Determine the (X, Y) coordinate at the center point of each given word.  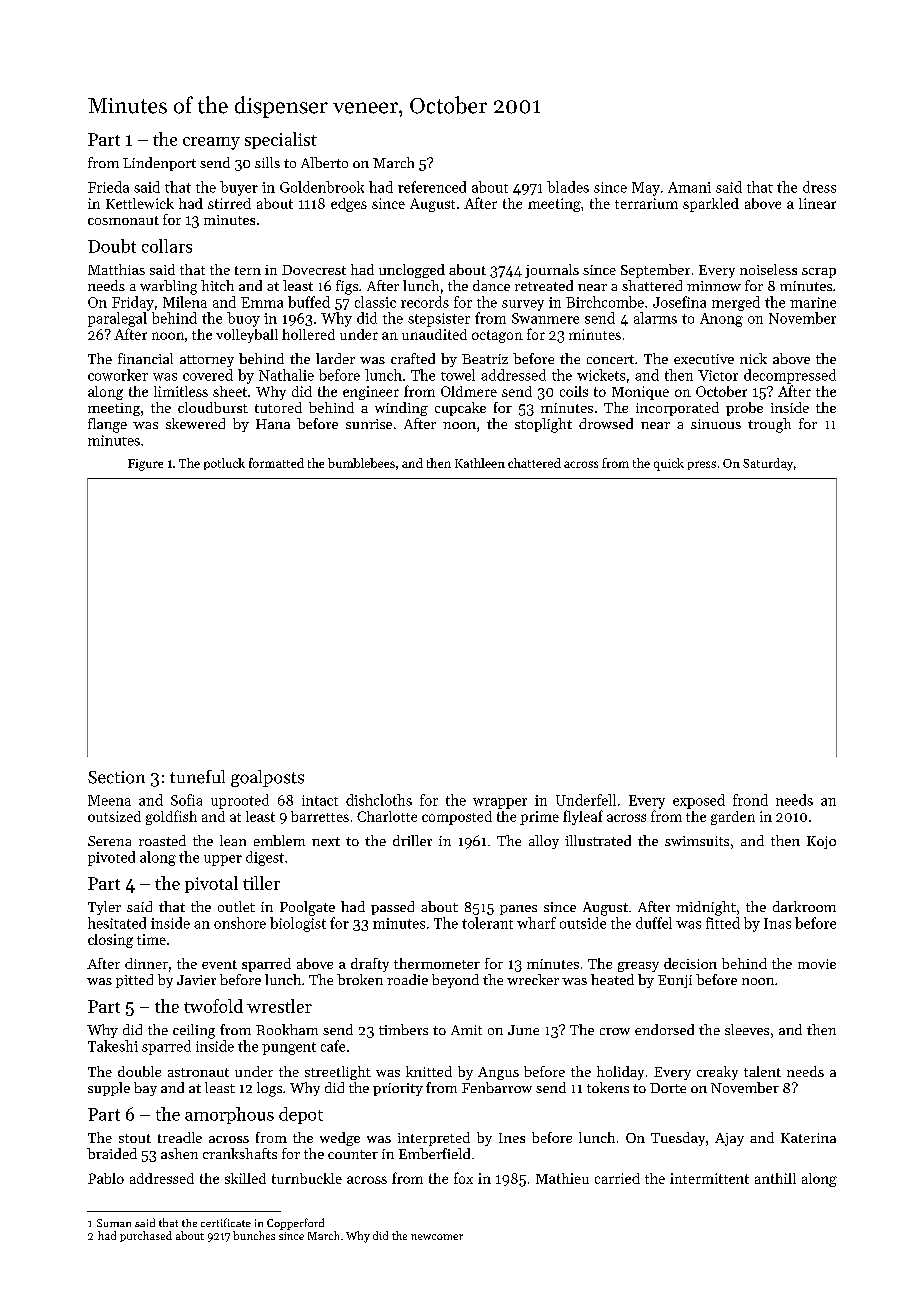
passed (392, 908)
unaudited (434, 334)
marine (813, 302)
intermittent (709, 1178)
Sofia (186, 800)
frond (750, 800)
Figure (145, 465)
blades (568, 187)
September (655, 271)
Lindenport (159, 164)
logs (269, 1089)
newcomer (437, 1237)
